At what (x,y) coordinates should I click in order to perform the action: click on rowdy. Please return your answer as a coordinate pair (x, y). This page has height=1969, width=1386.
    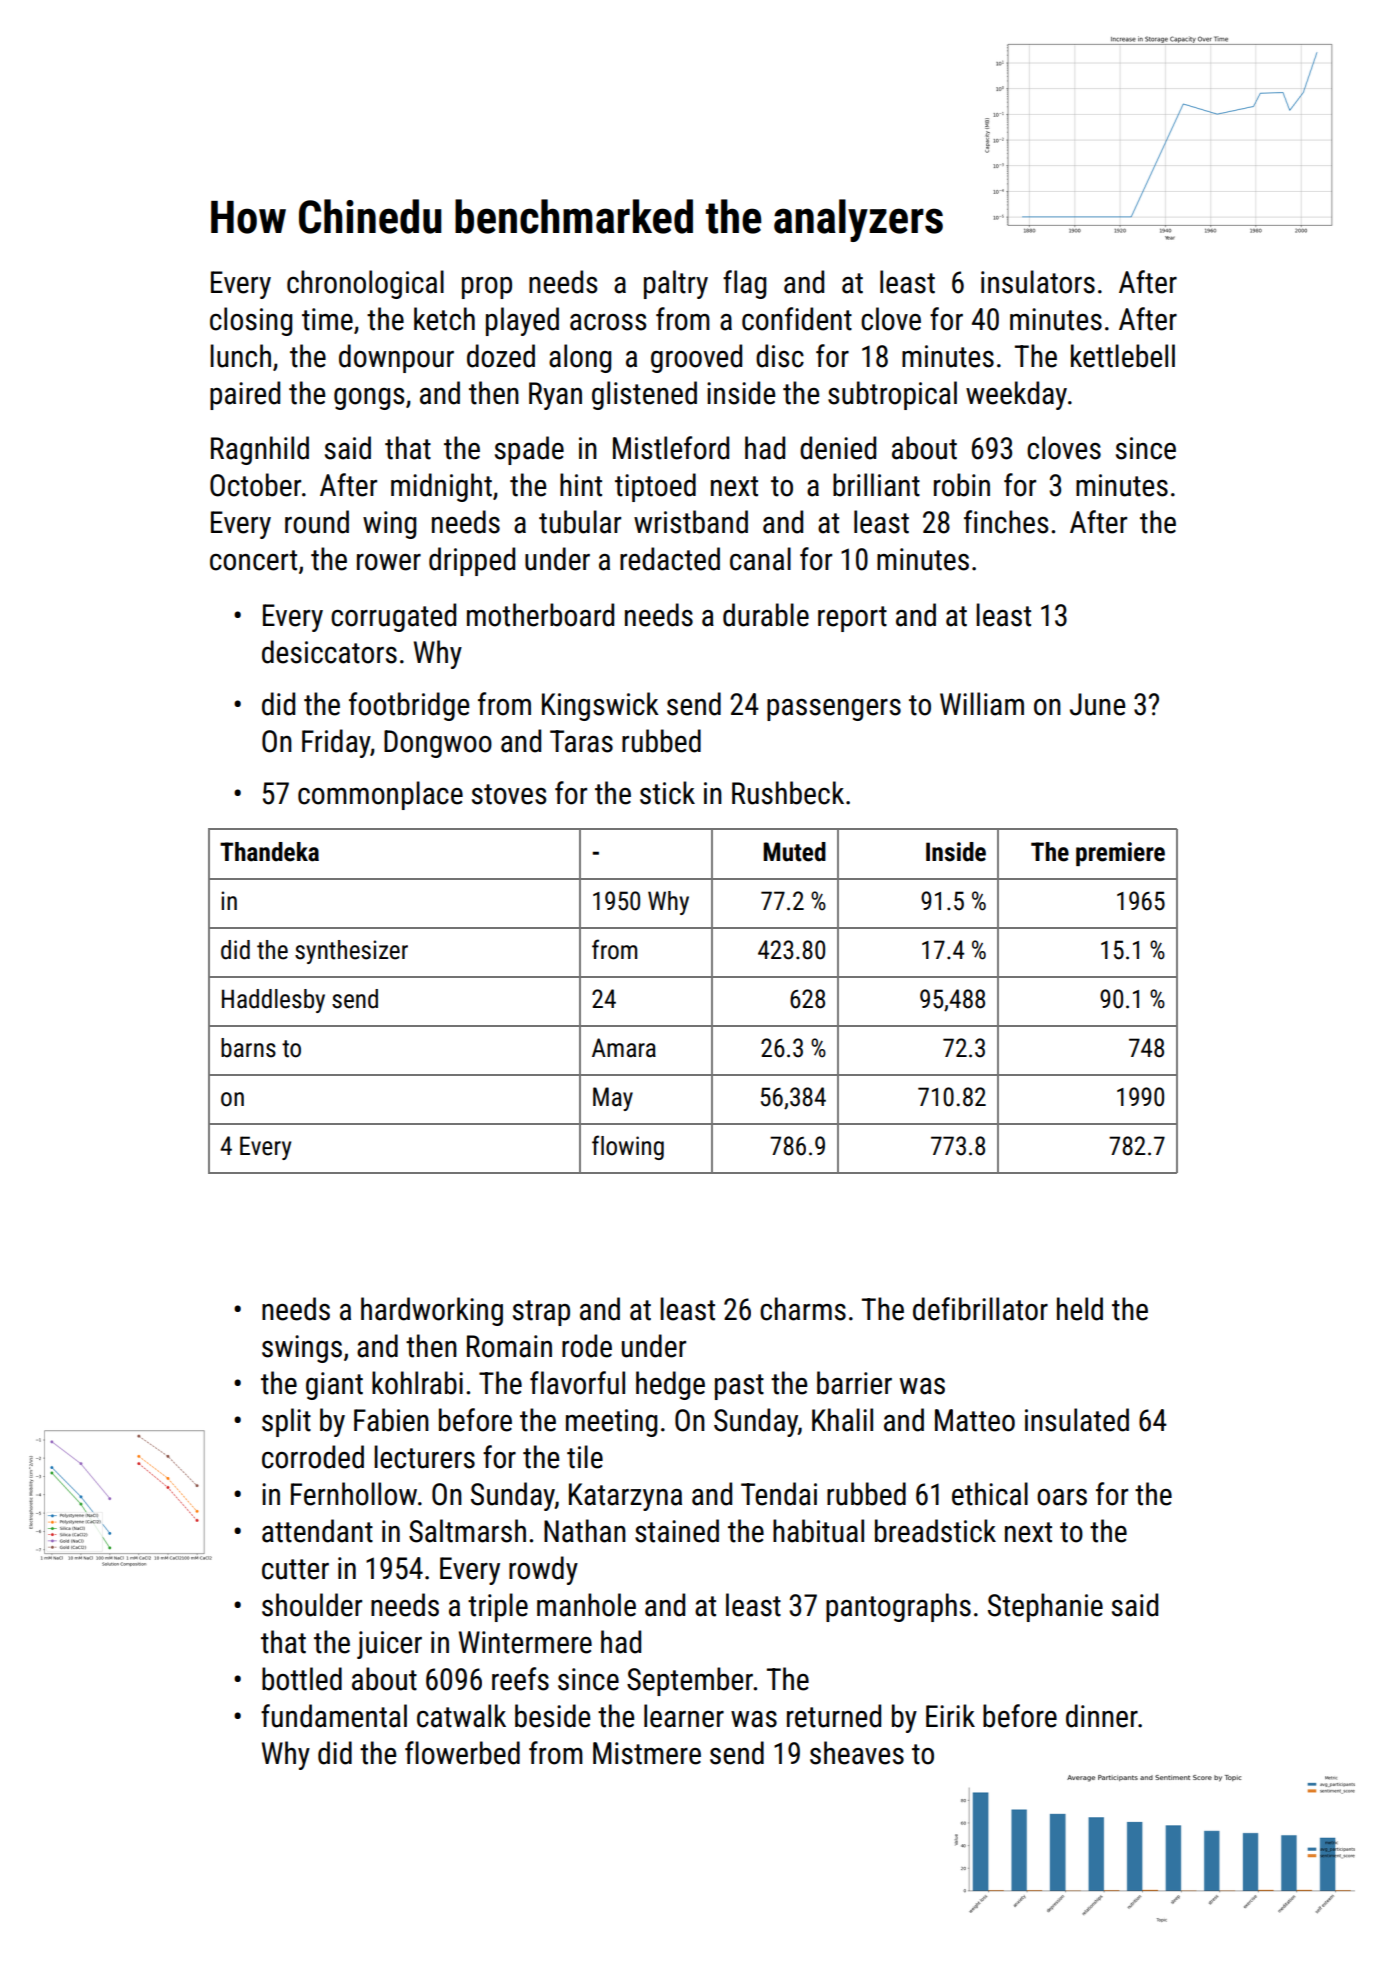
    Looking at the image, I should click on (543, 1570).
